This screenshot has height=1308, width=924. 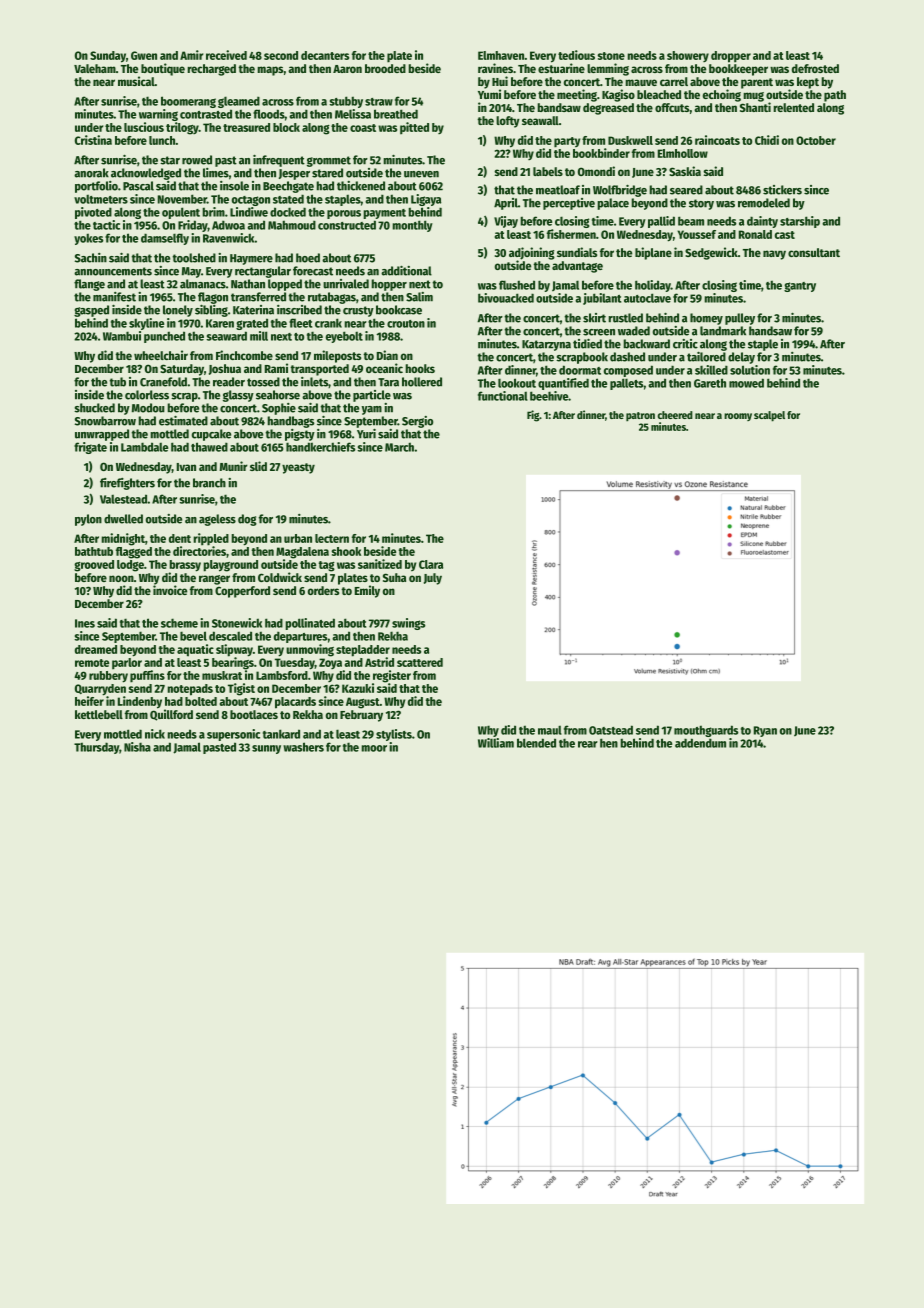 I want to click on swings, so click(x=408, y=624).
